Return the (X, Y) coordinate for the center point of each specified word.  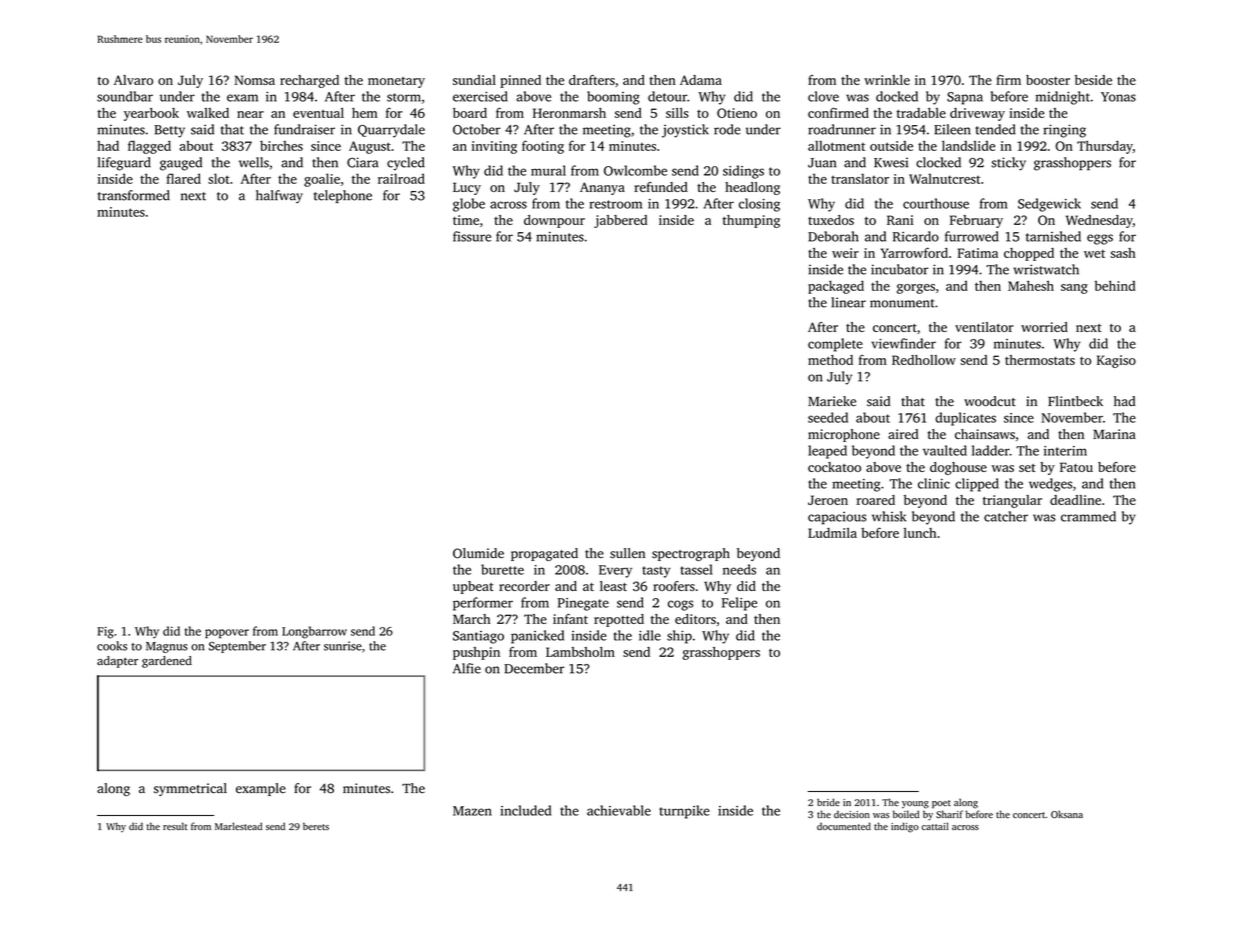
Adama (701, 80)
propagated (544, 554)
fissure (472, 236)
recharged (309, 81)
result (175, 826)
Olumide (478, 553)
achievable (619, 810)
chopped (1029, 254)
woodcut (990, 401)
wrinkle (887, 80)
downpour (554, 221)
